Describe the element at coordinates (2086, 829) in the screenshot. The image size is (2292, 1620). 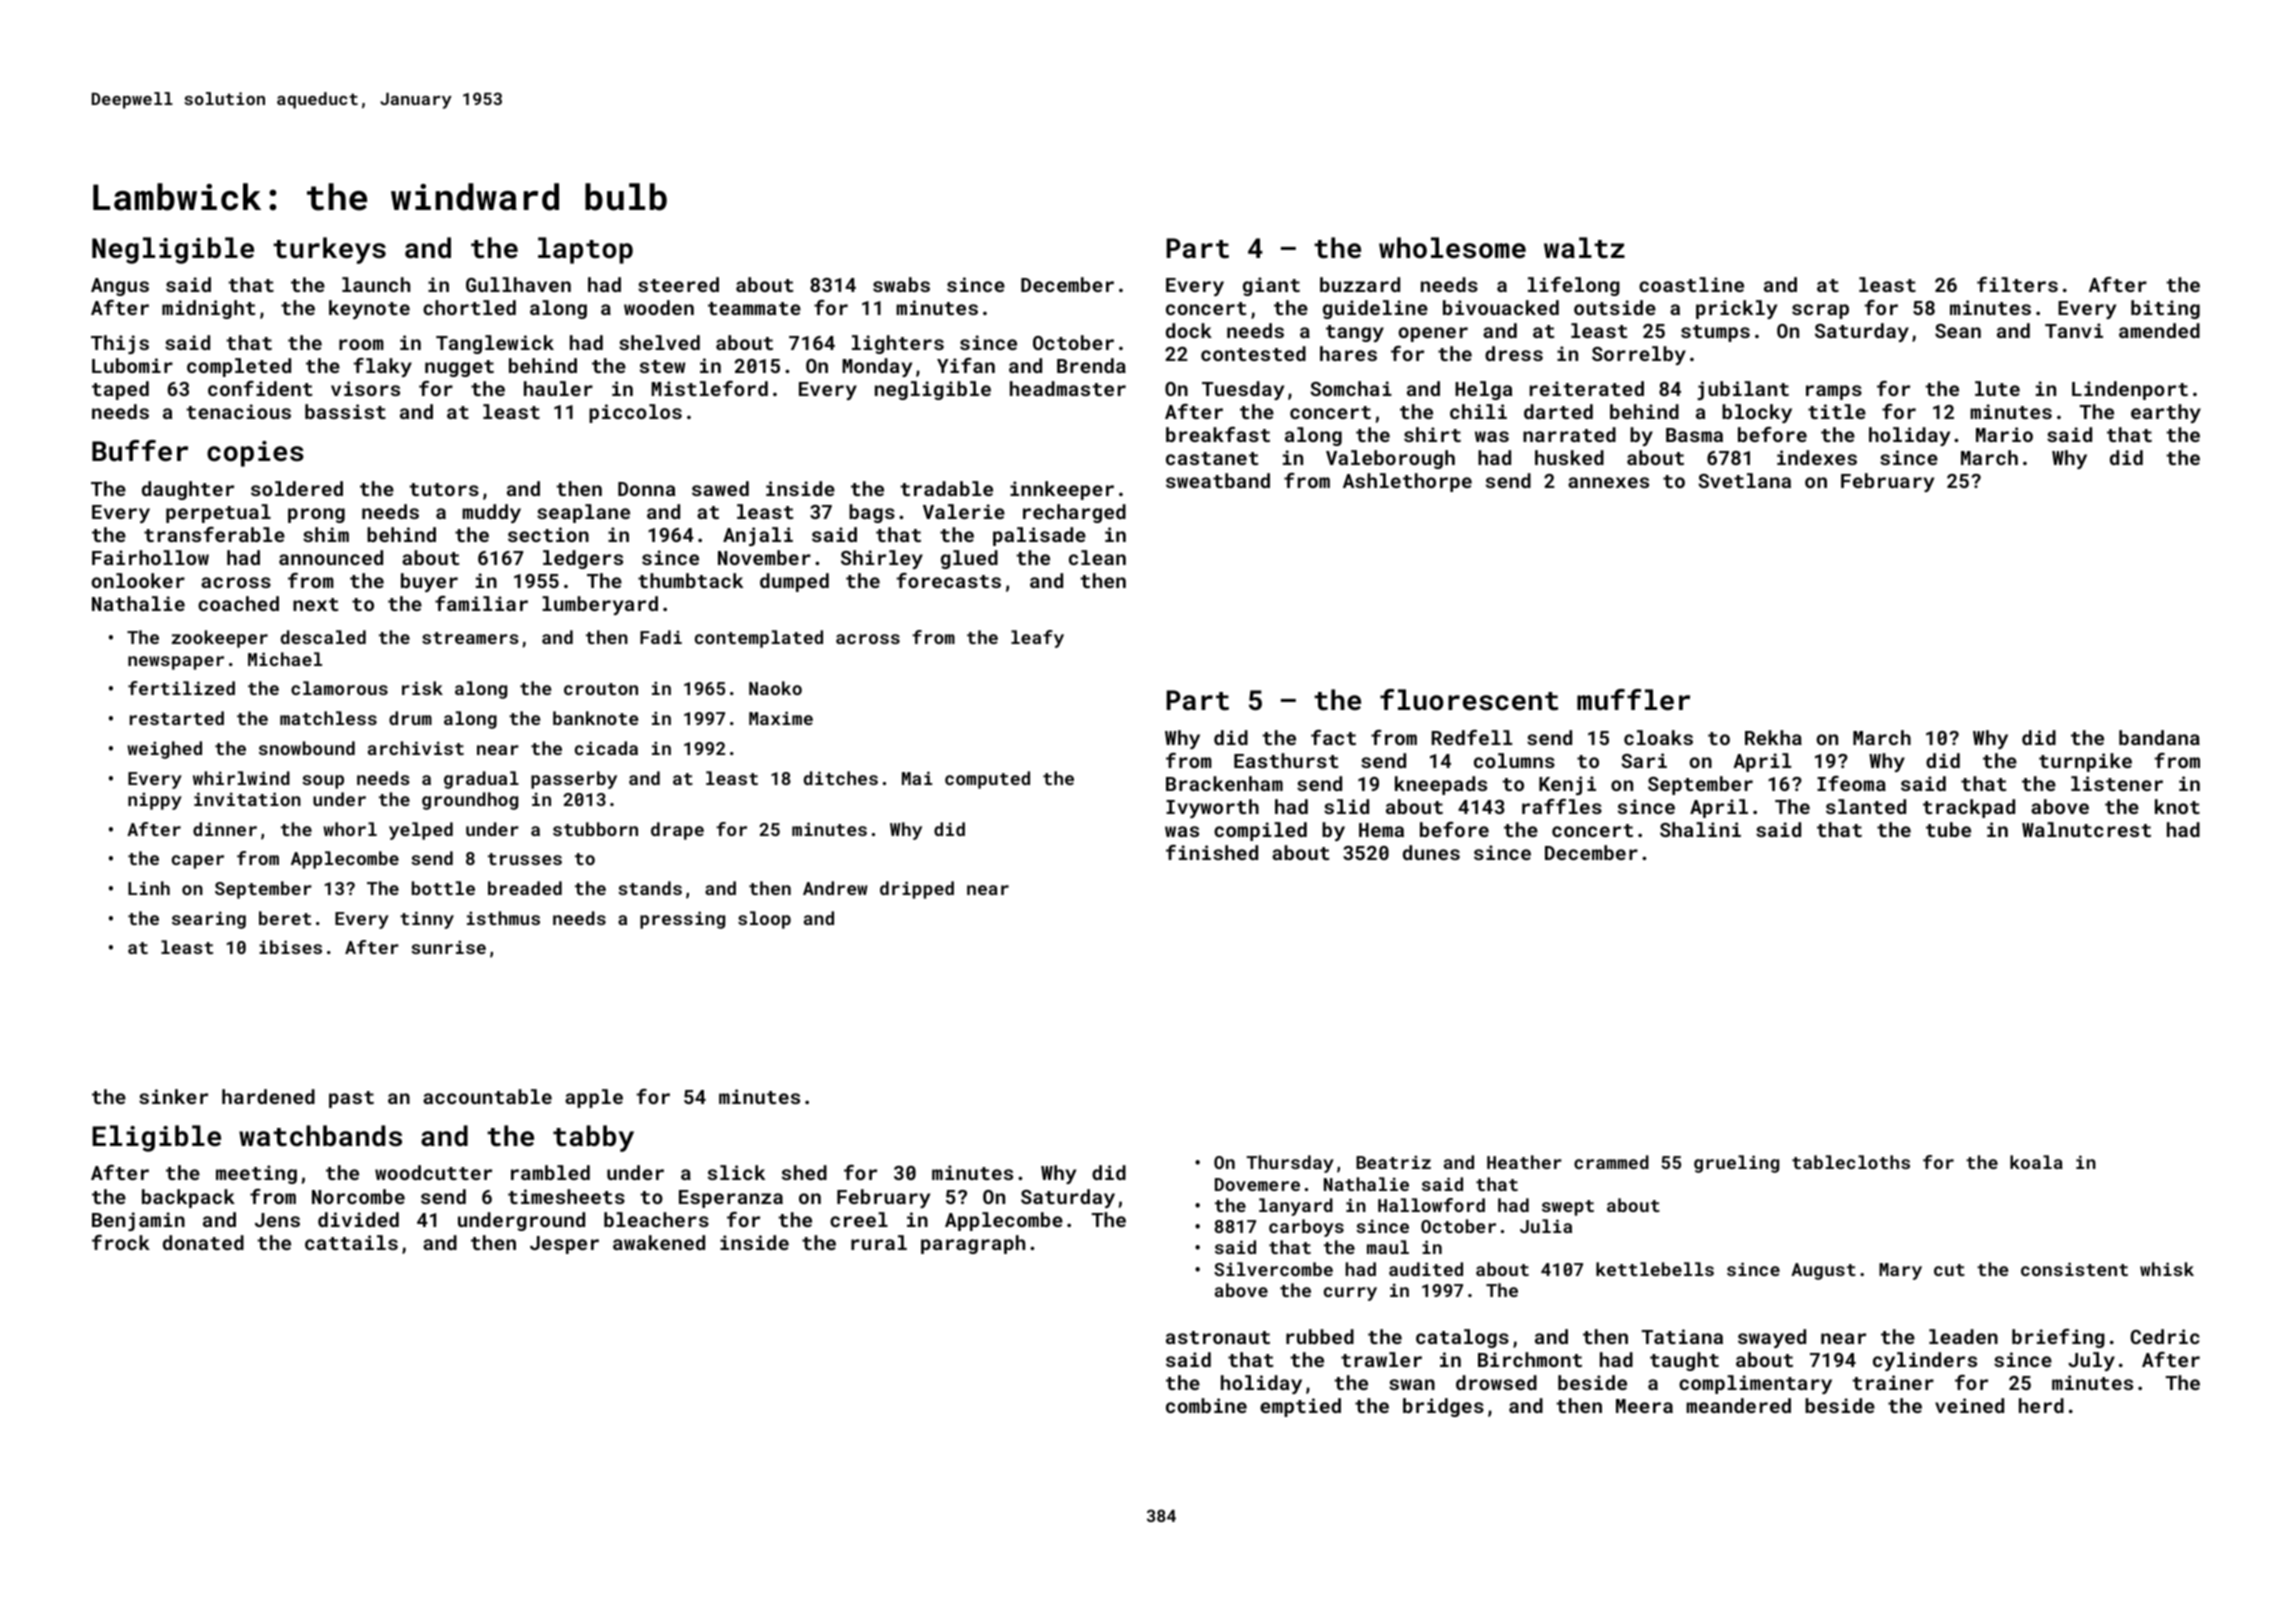
I see `Walnutcrest` at that location.
